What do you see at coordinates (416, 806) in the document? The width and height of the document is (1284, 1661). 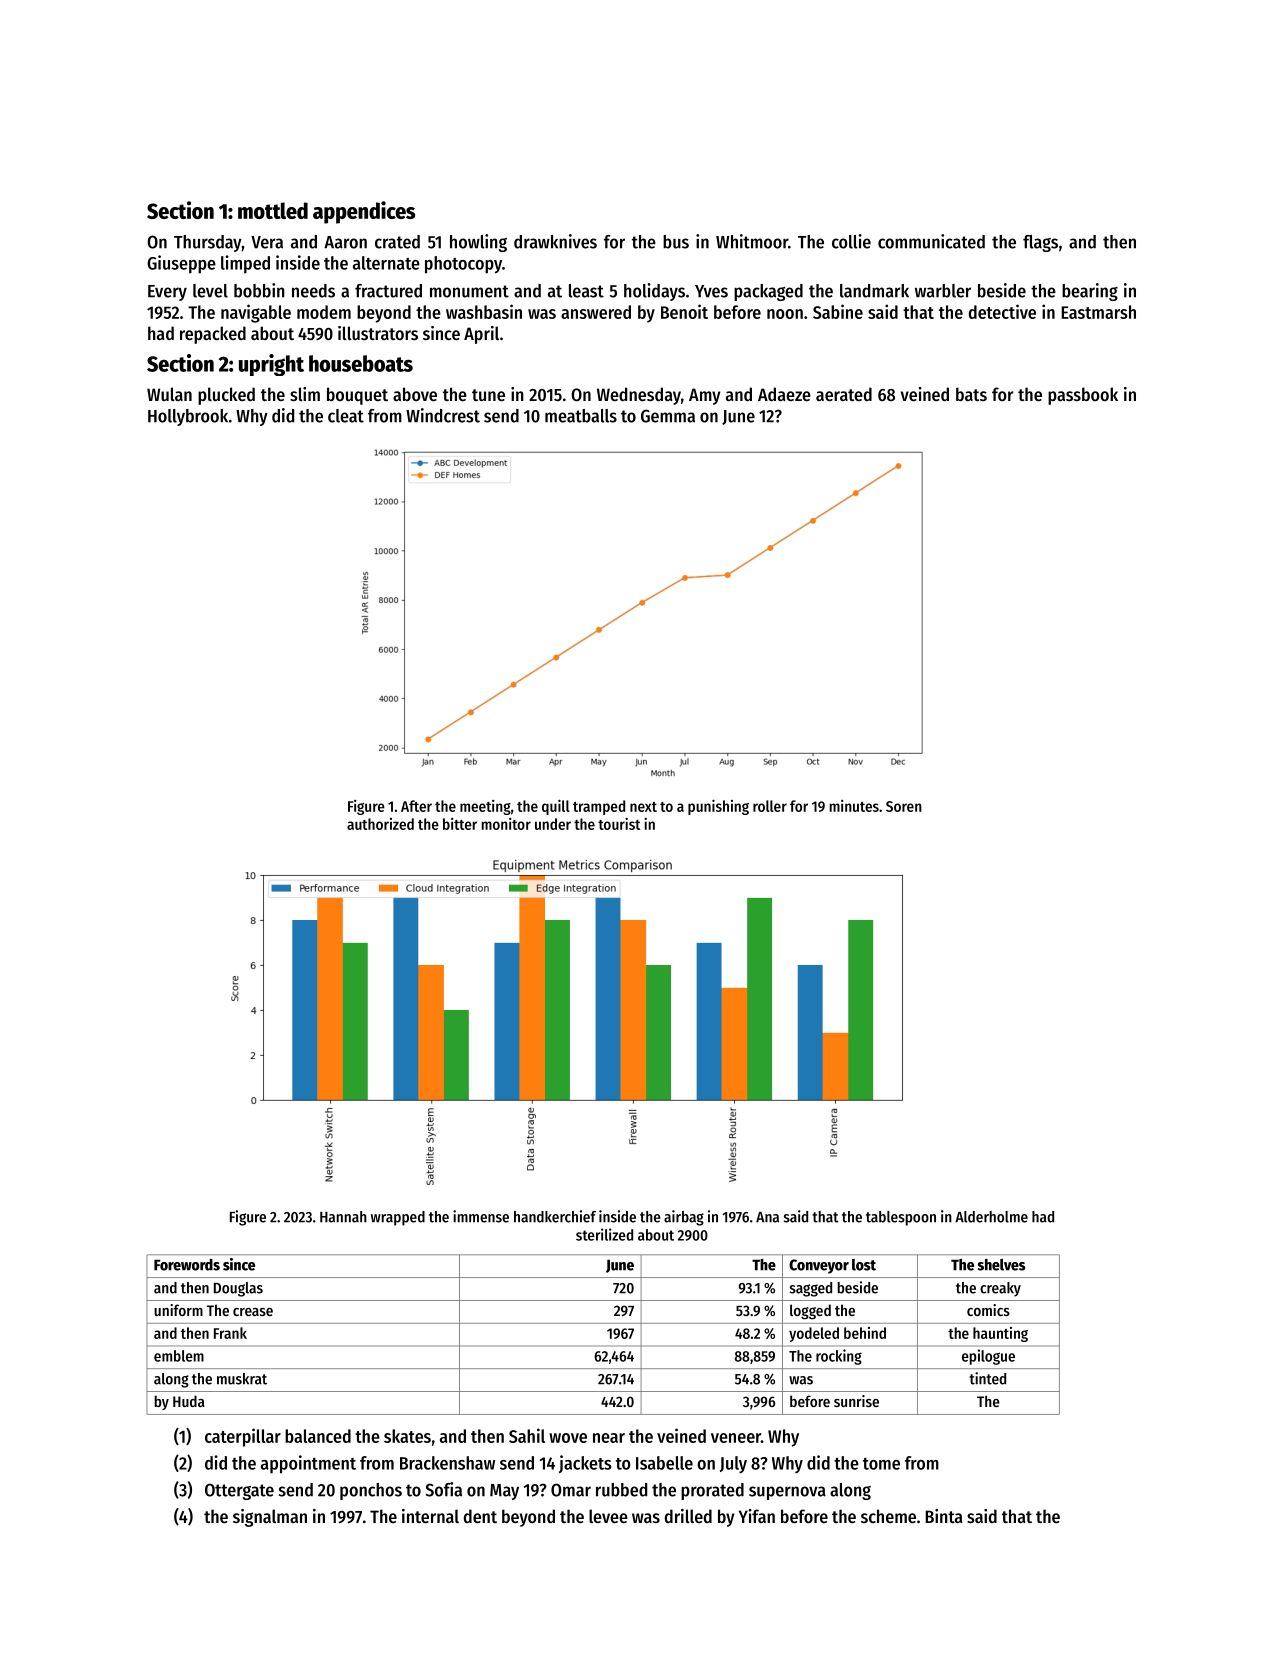 I see `After` at bounding box center [416, 806].
